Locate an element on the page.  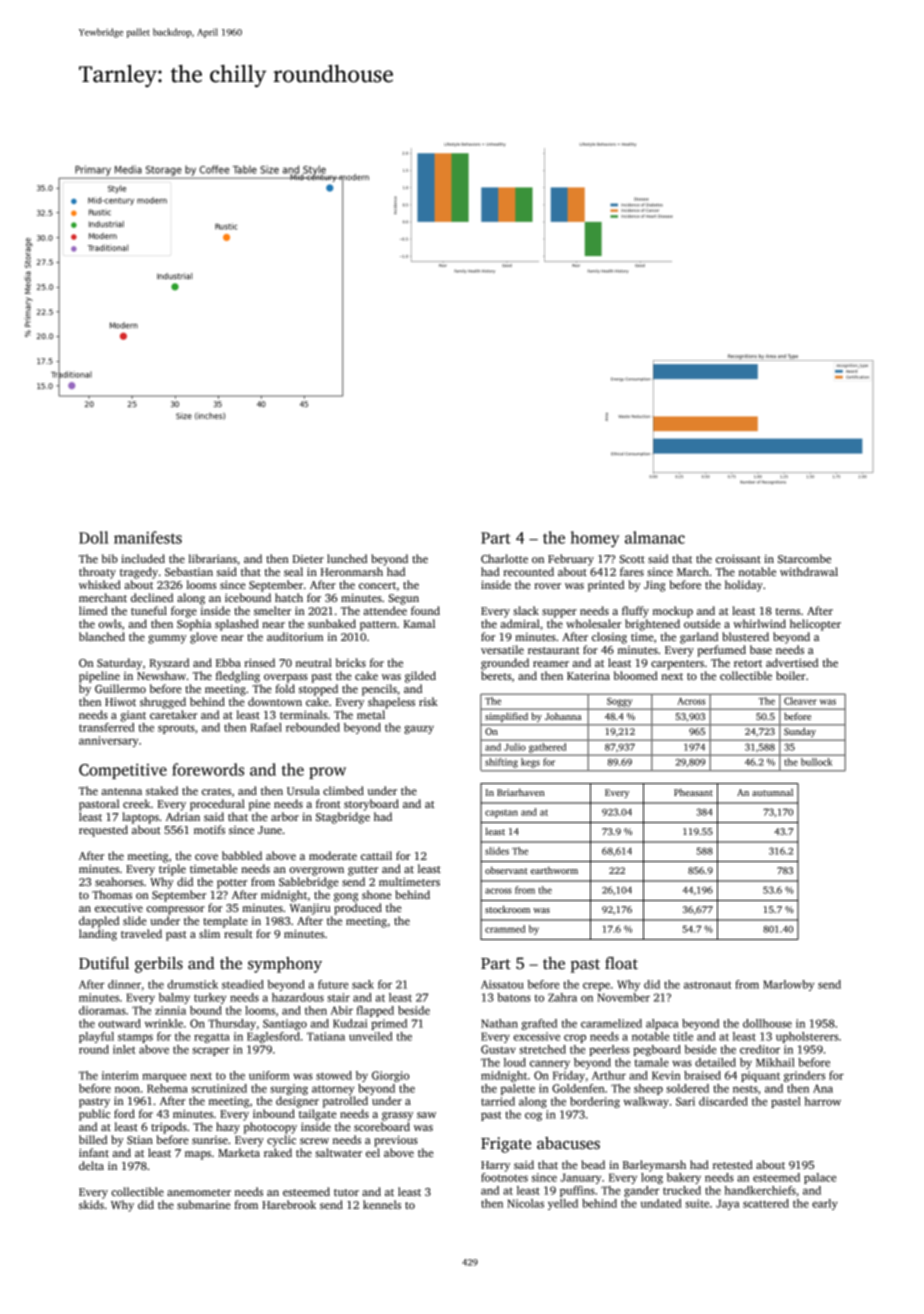
manifests is located at coordinates (148, 537).
